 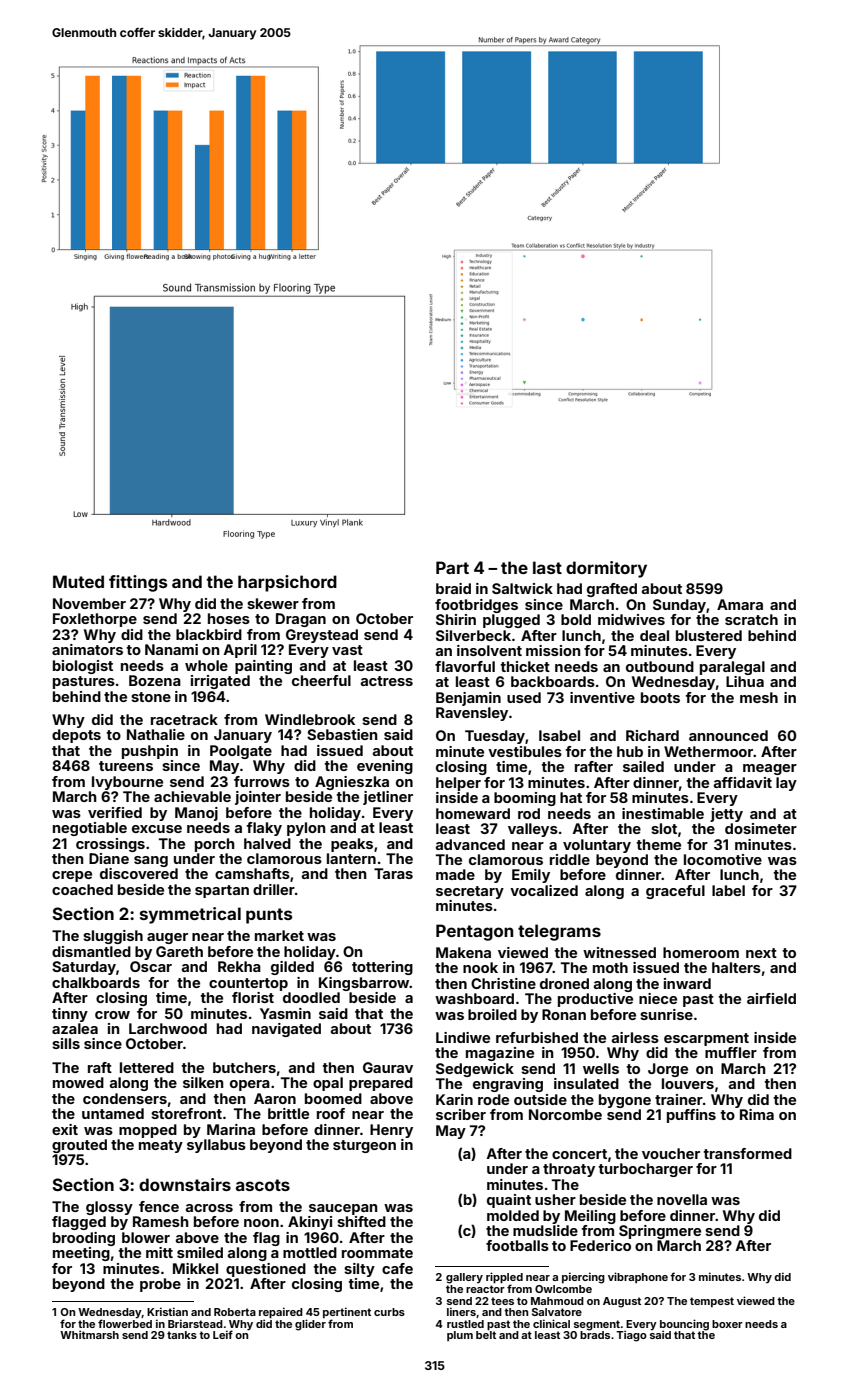 What do you see at coordinates (712, 1302) in the image?
I see `tempest` at bounding box center [712, 1302].
